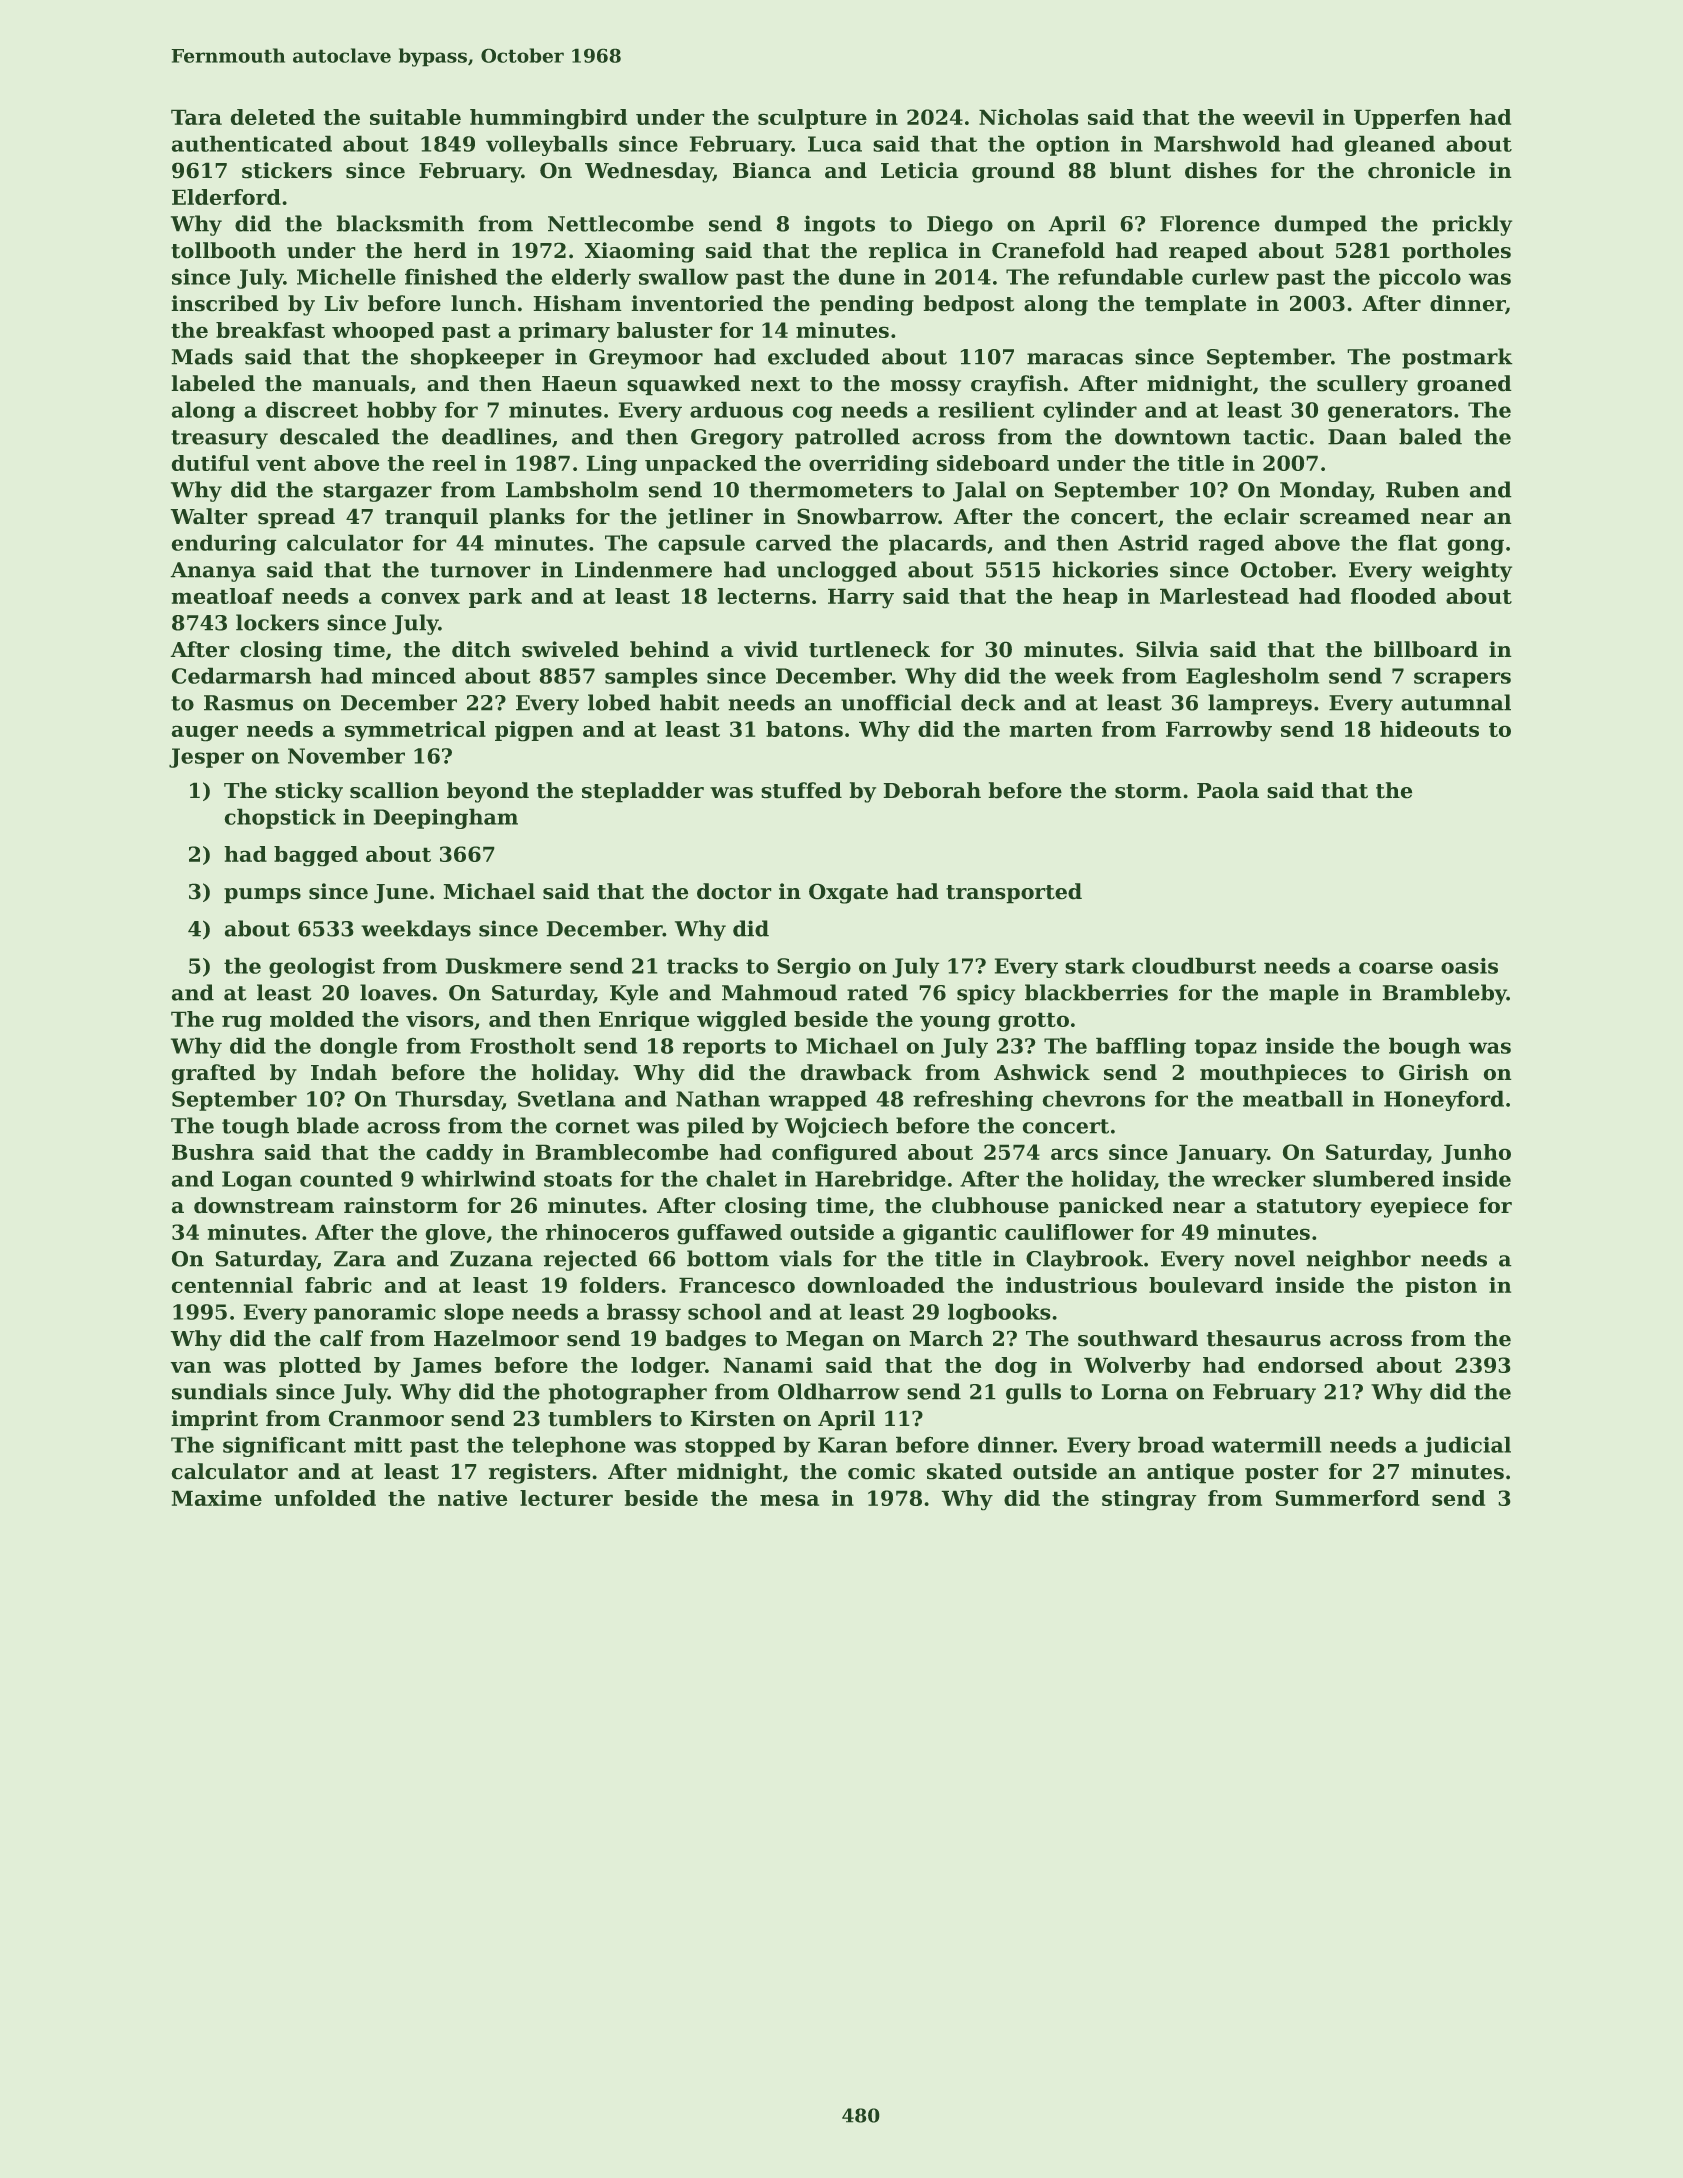 The height and width of the screenshot is (2178, 1683). Describe the element at coordinates (668, 1367) in the screenshot. I see `lodger` at that location.
